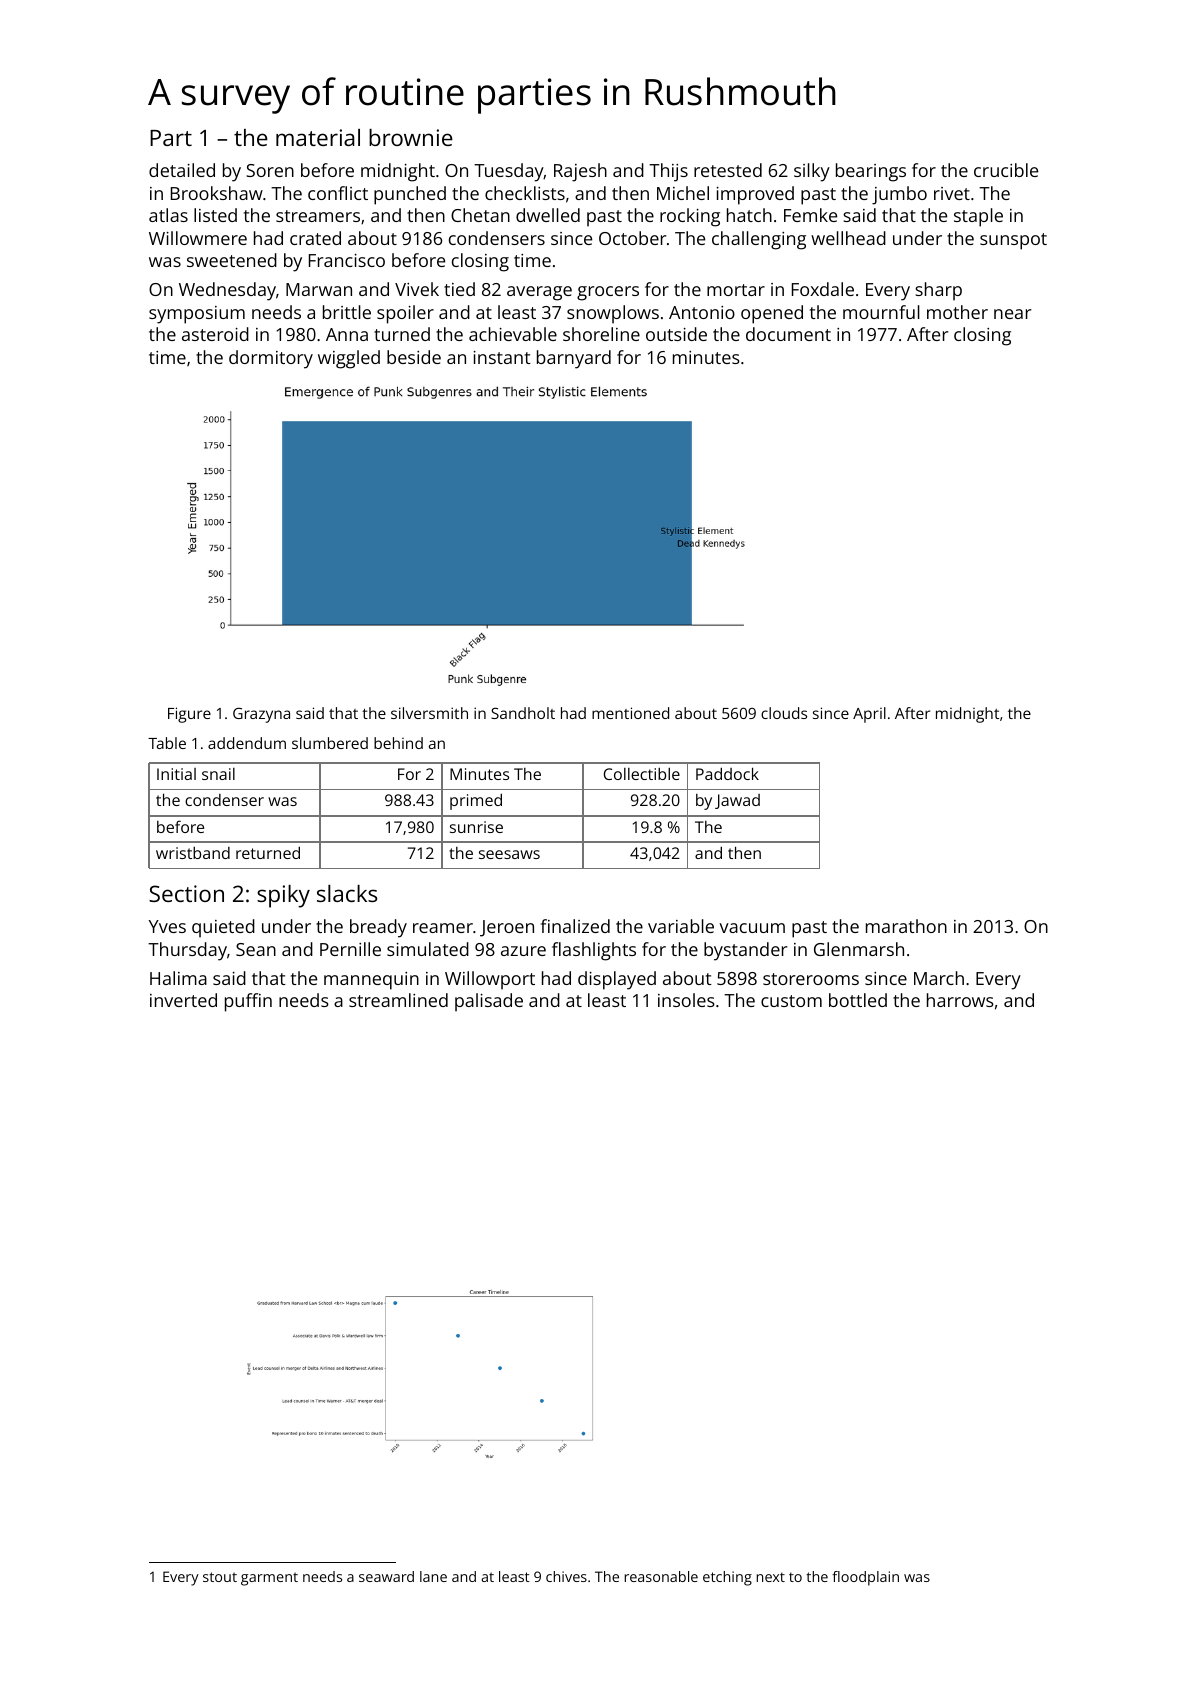 This screenshot has height=1695, width=1198. What do you see at coordinates (668, 172) in the screenshot?
I see `Thijs` at bounding box center [668, 172].
